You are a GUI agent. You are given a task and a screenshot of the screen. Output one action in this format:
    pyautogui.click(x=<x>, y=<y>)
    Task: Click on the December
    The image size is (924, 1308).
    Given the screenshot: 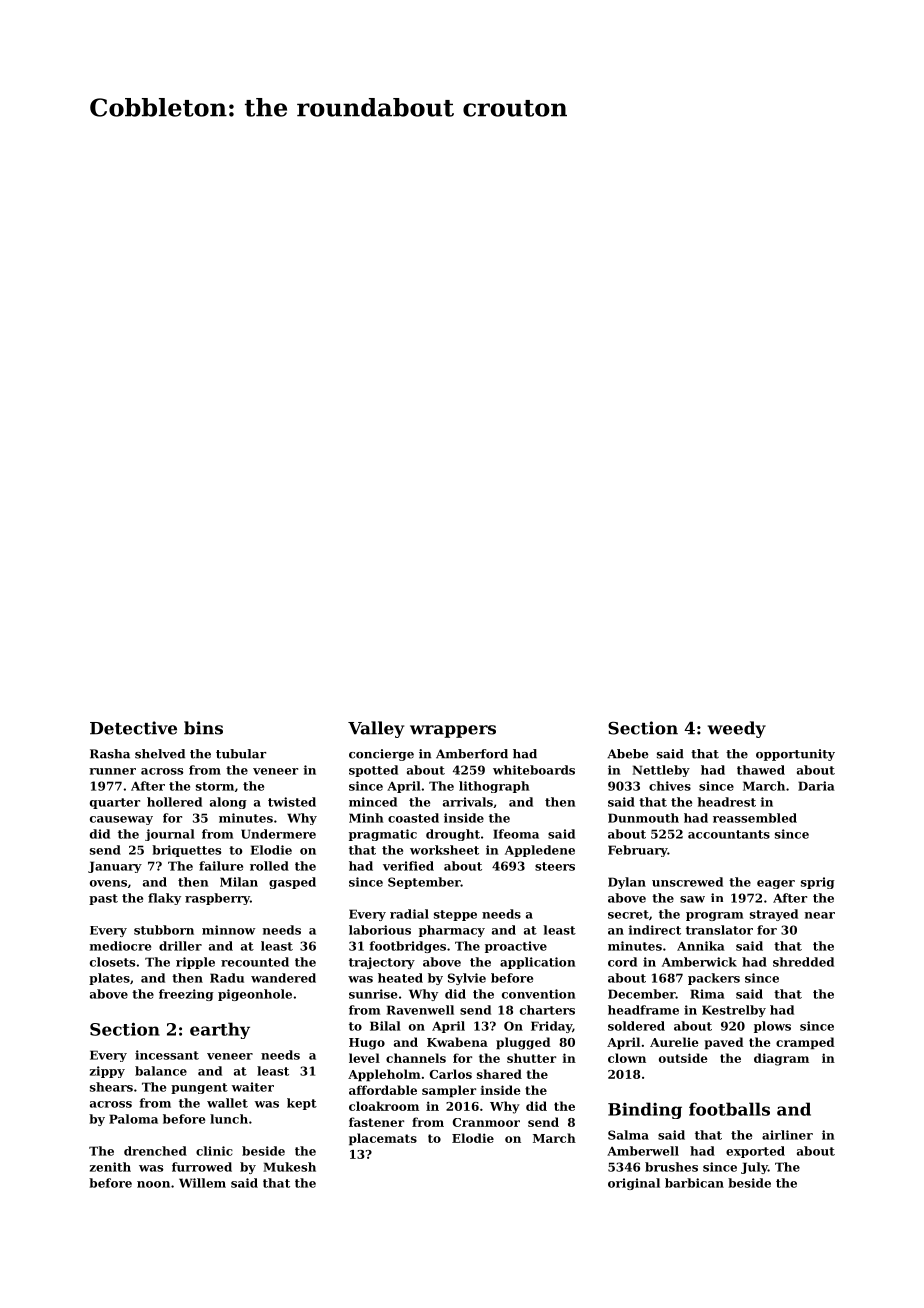 What is the action you would take?
    pyautogui.click(x=642, y=994)
